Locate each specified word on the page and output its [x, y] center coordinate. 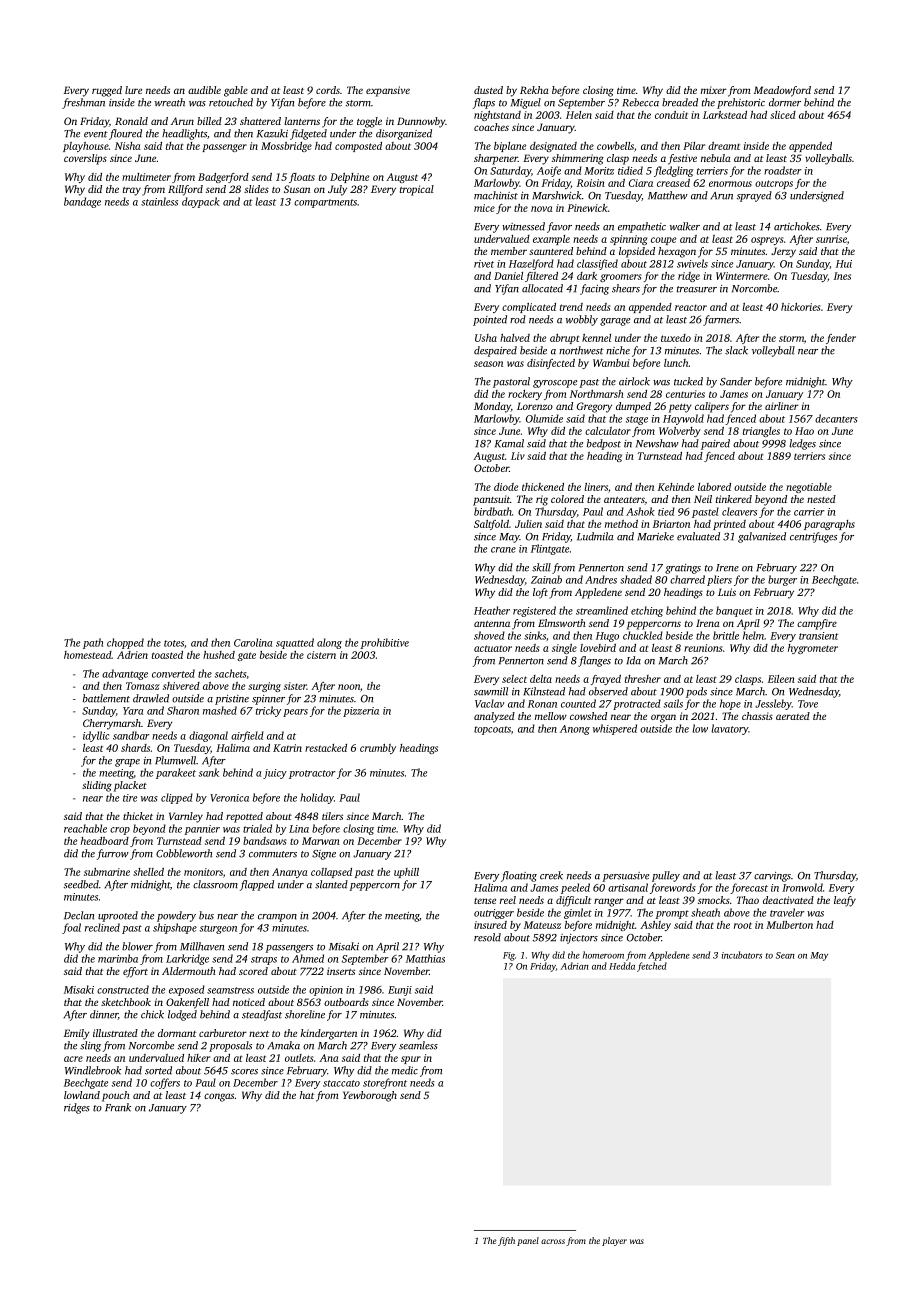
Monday [492, 407]
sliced [783, 115]
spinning [629, 240]
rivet [484, 264]
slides [256, 189]
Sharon [183, 710]
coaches [491, 127]
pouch [116, 1096]
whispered [615, 729]
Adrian [575, 966]
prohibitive [385, 643]
